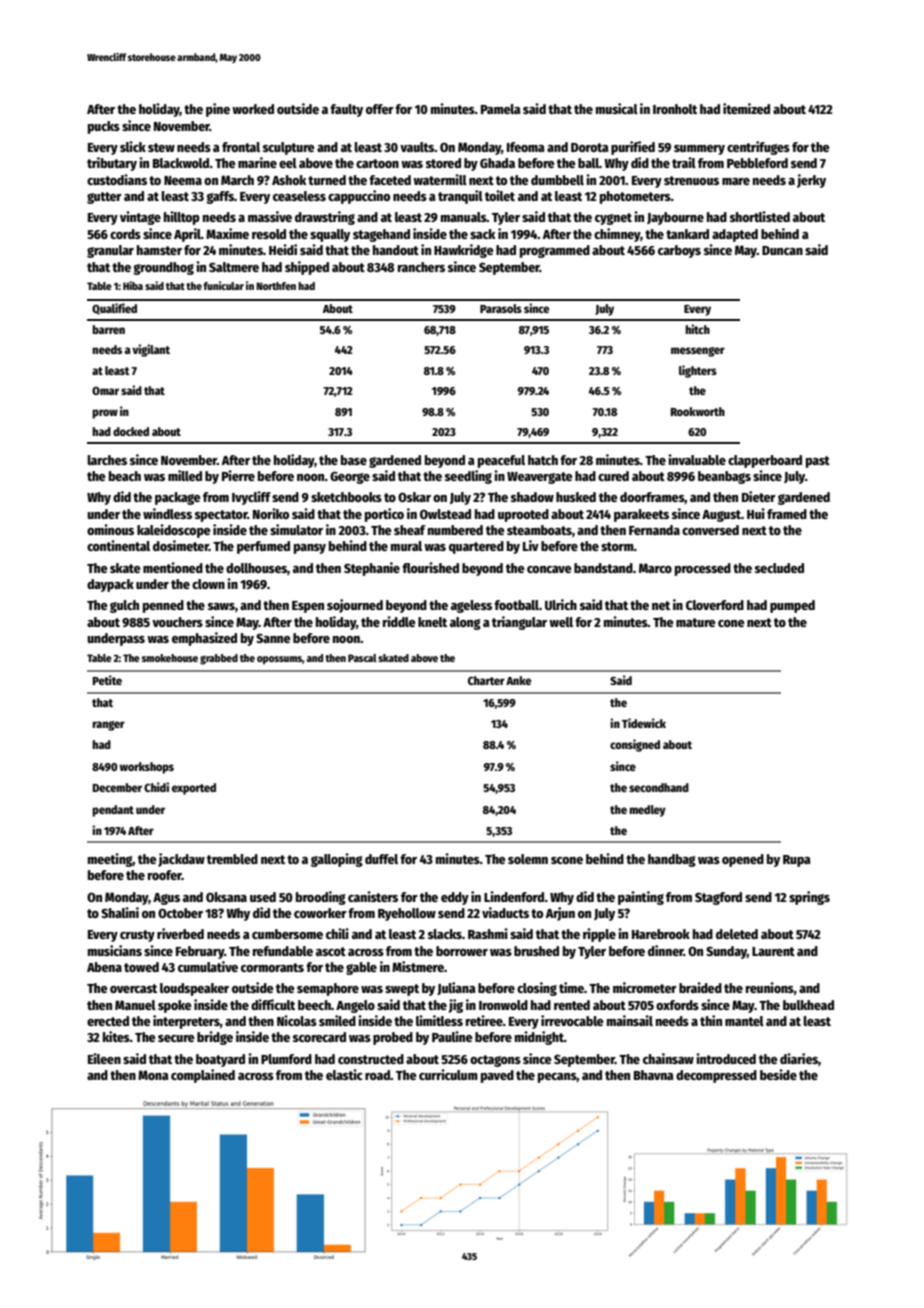 Image resolution: width=924 pixels, height=1308 pixels. I want to click on pucks, so click(104, 127).
